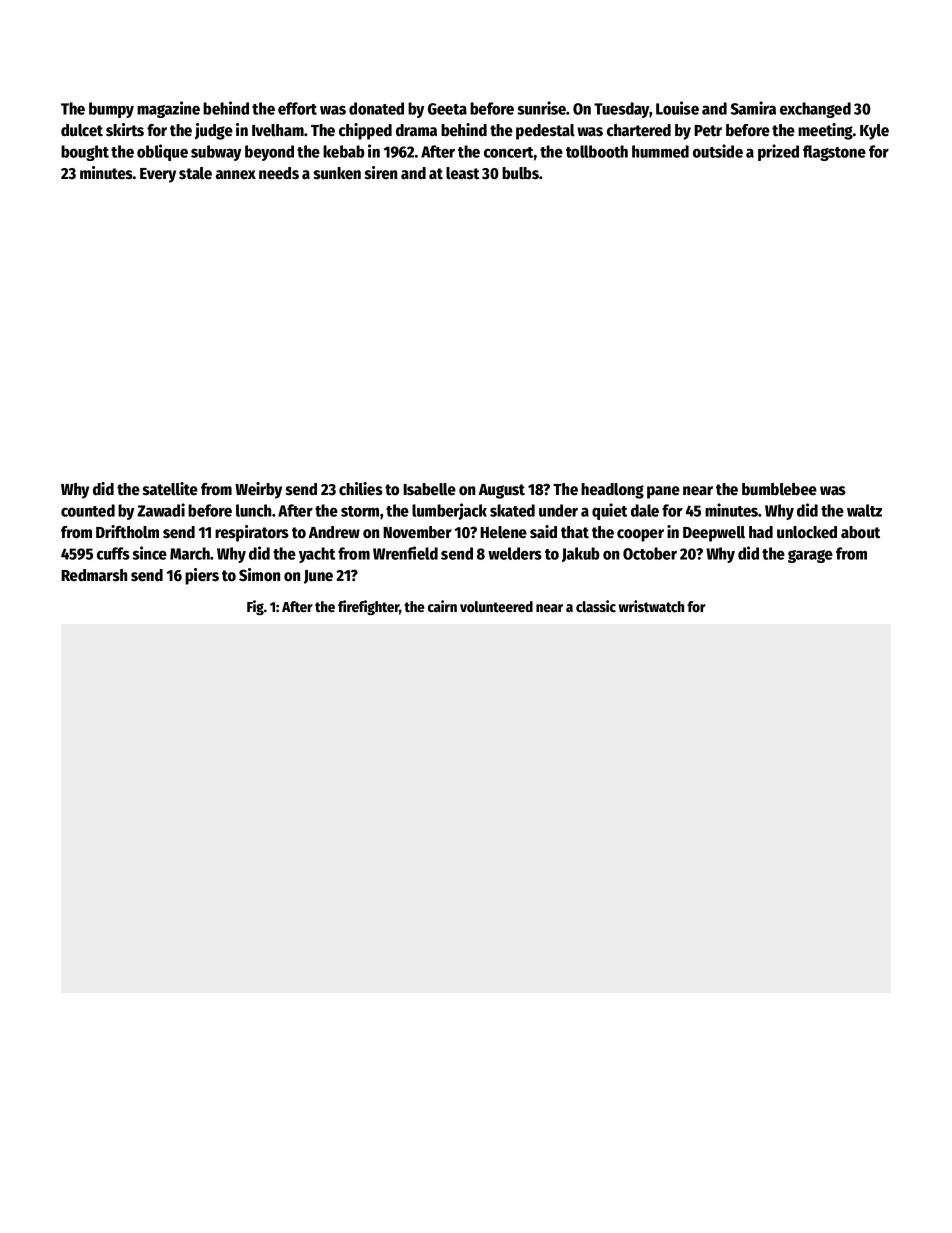 The image size is (952, 1233). I want to click on least, so click(462, 173).
